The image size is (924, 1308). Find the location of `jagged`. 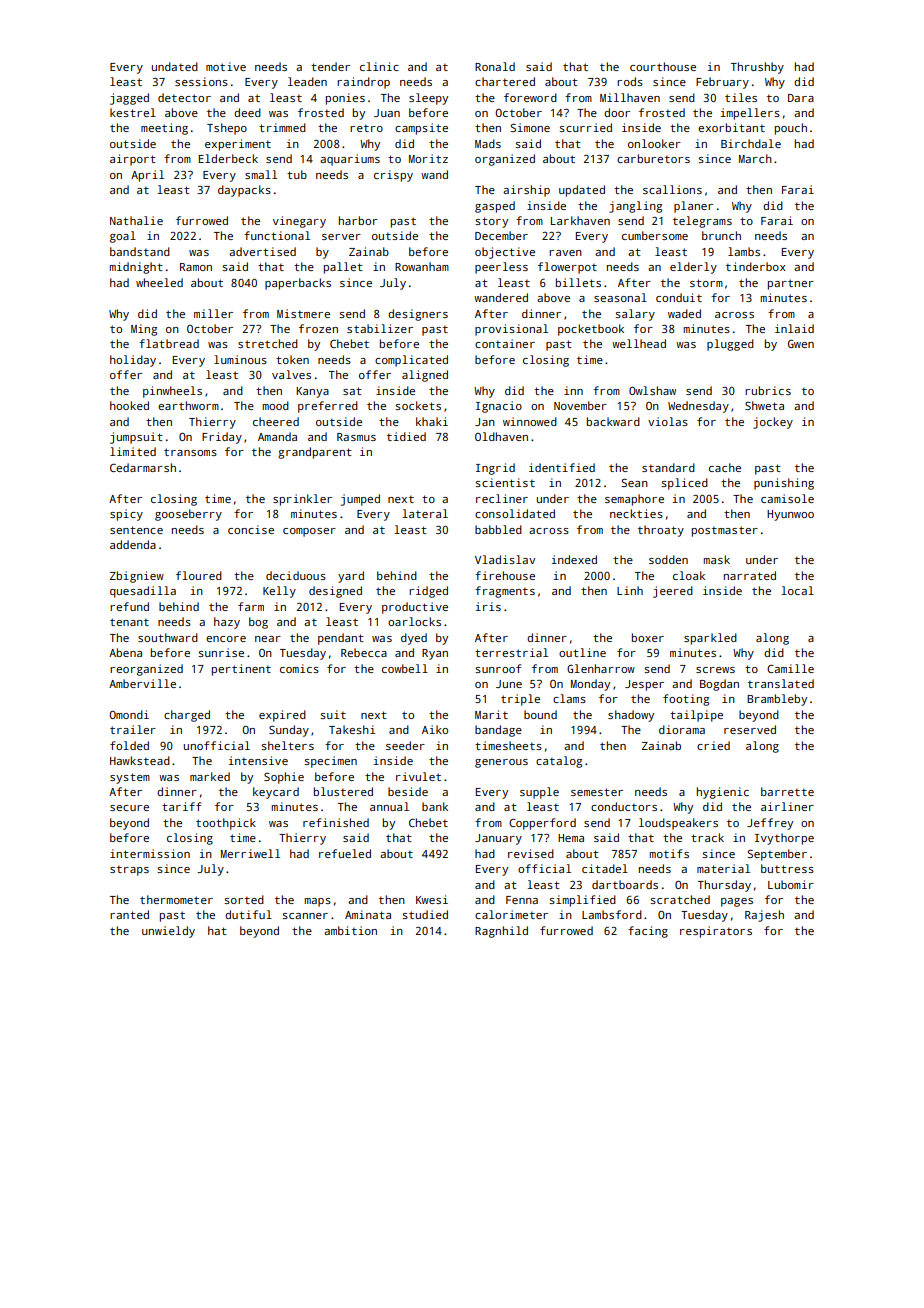

jagged is located at coordinates (129, 99).
